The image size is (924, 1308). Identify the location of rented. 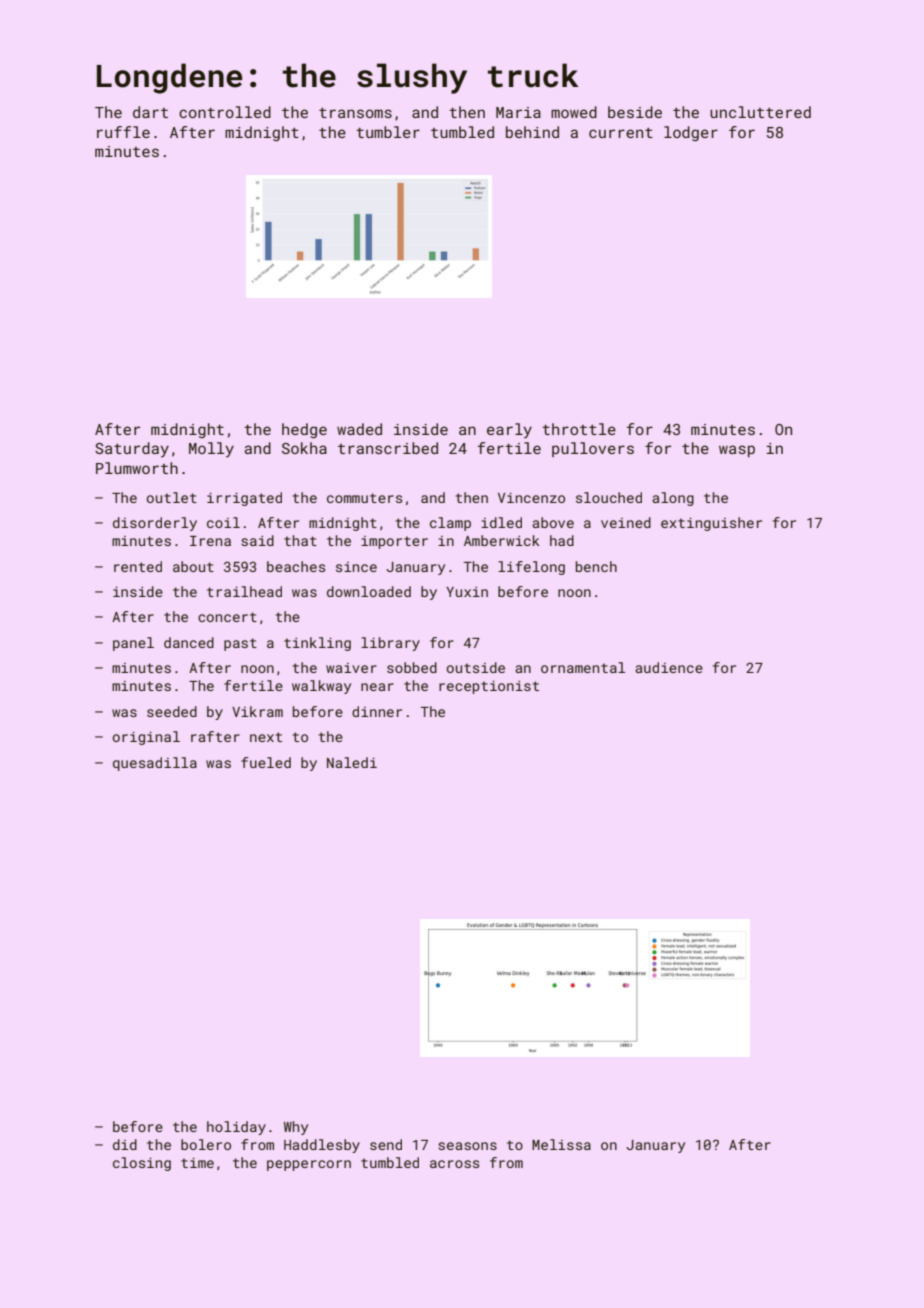
(138, 566).
